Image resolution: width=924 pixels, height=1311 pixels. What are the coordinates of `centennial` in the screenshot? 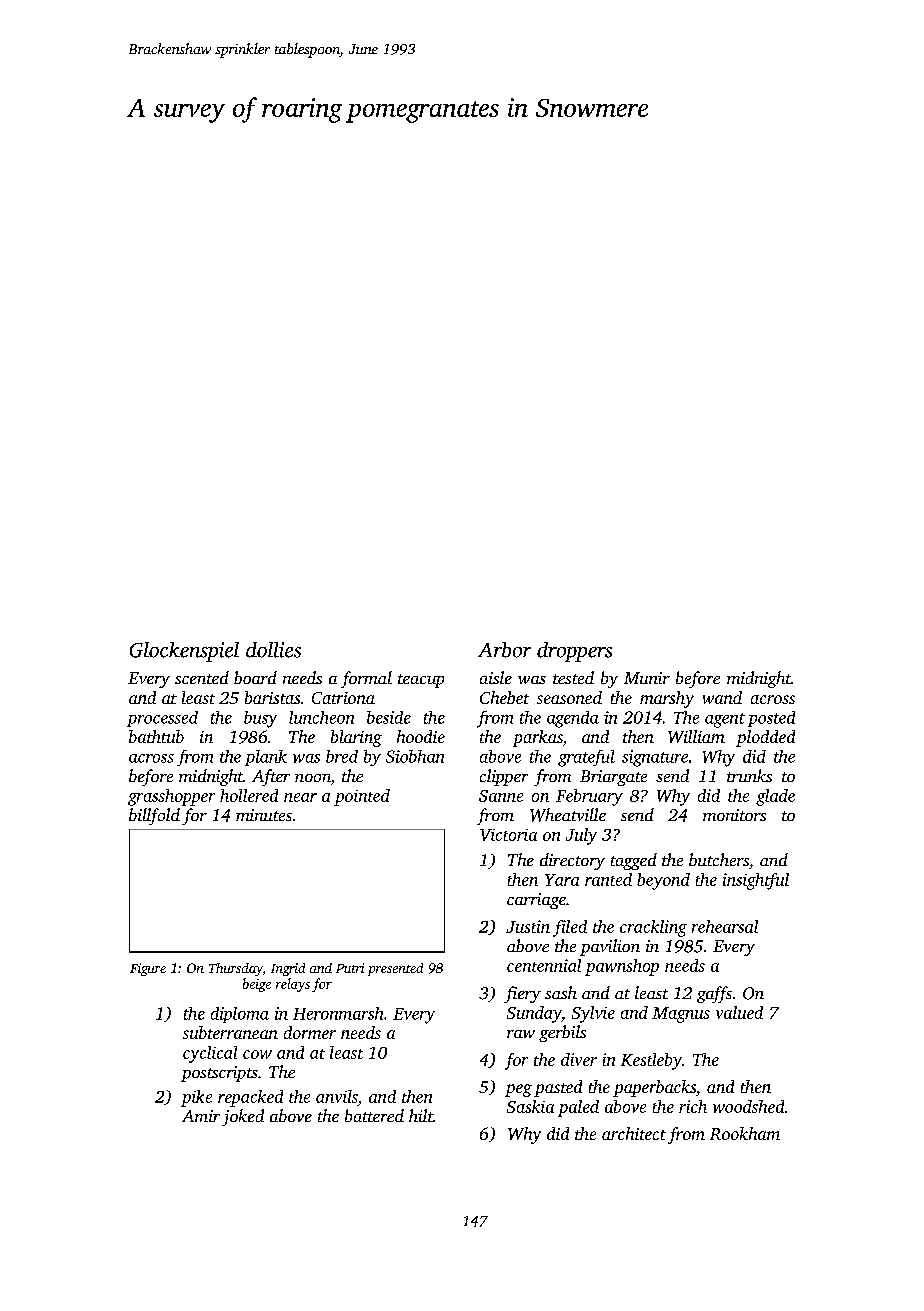 It's located at (544, 965).
